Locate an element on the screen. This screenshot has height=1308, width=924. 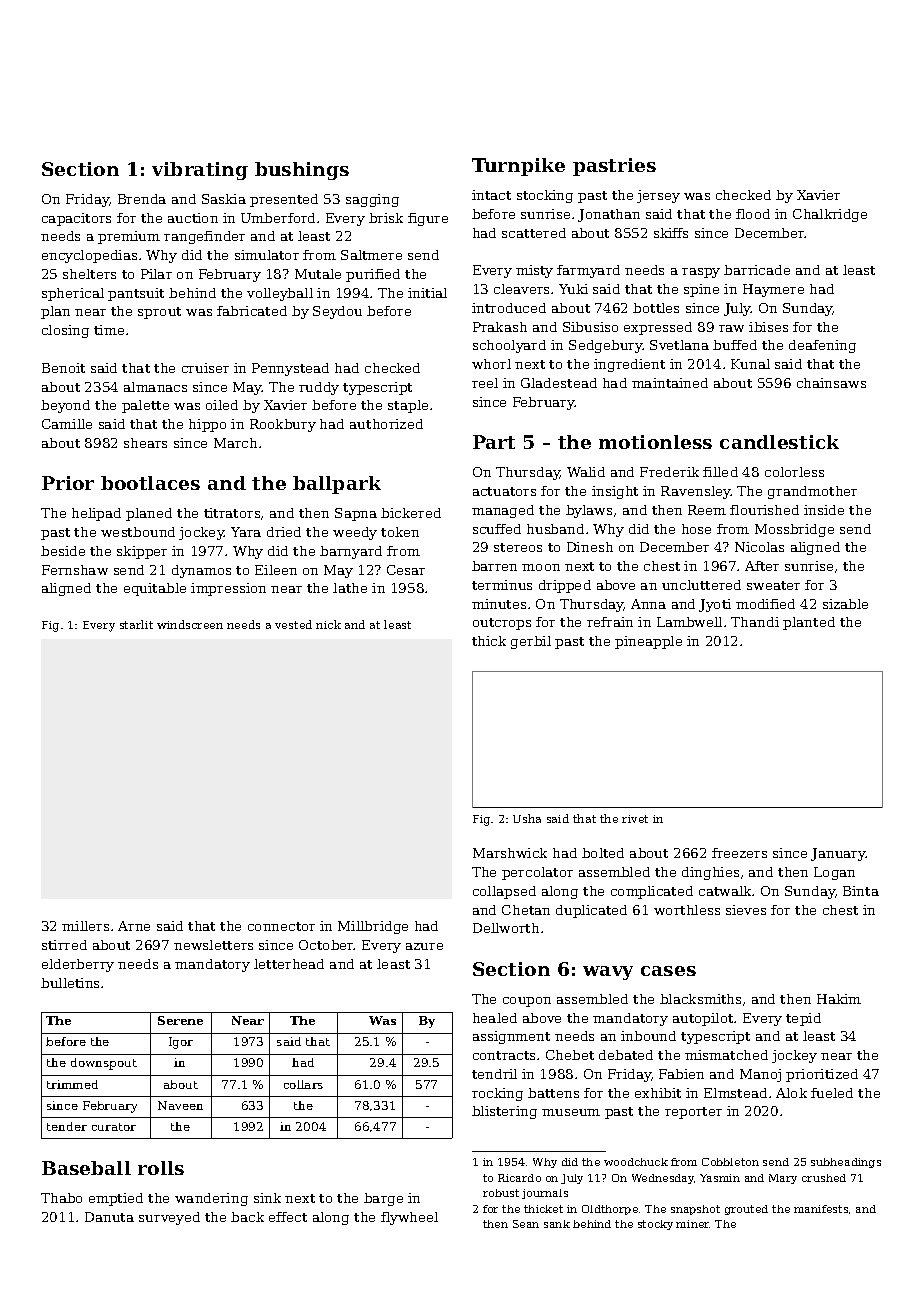
Gladestead is located at coordinates (559, 383).
